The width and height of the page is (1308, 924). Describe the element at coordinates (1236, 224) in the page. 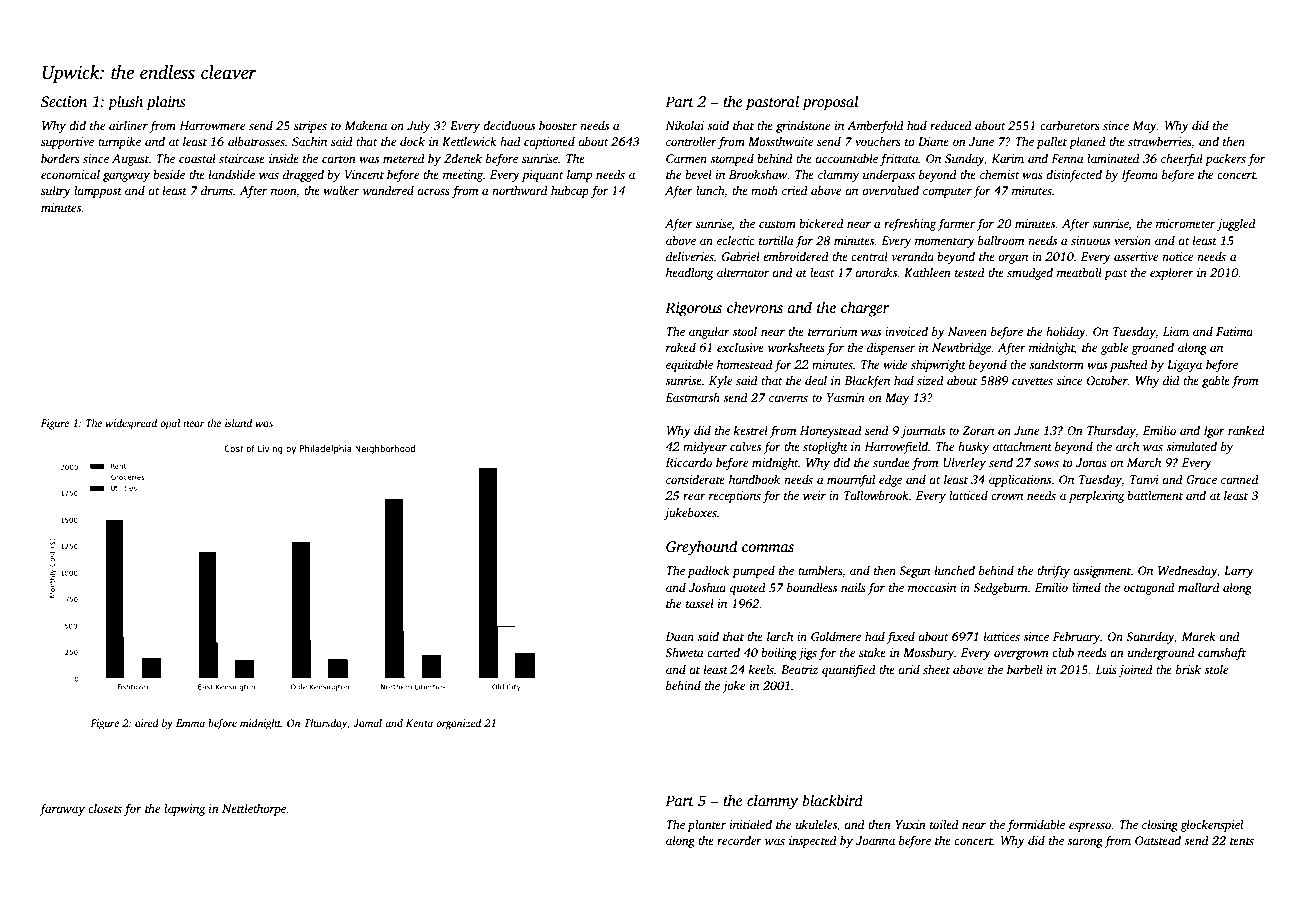

I see `juggled` at that location.
